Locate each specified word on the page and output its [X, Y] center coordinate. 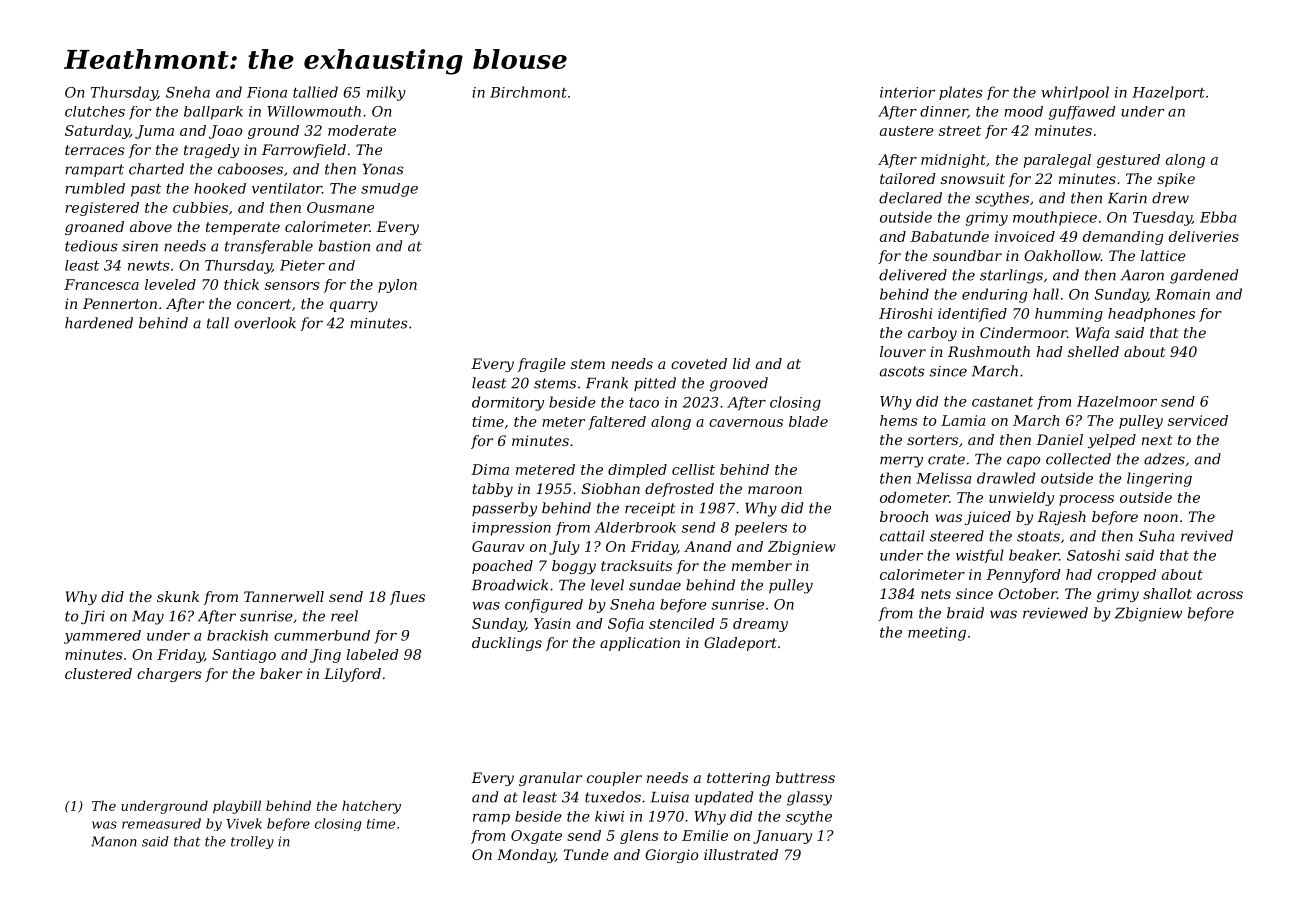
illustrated [741, 854]
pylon [397, 286]
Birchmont [528, 92]
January [782, 837]
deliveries [1204, 236]
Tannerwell [284, 596]
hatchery [371, 807]
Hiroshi [905, 313]
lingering [1159, 479]
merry [901, 462]
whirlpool [1075, 93]
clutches [95, 111]
